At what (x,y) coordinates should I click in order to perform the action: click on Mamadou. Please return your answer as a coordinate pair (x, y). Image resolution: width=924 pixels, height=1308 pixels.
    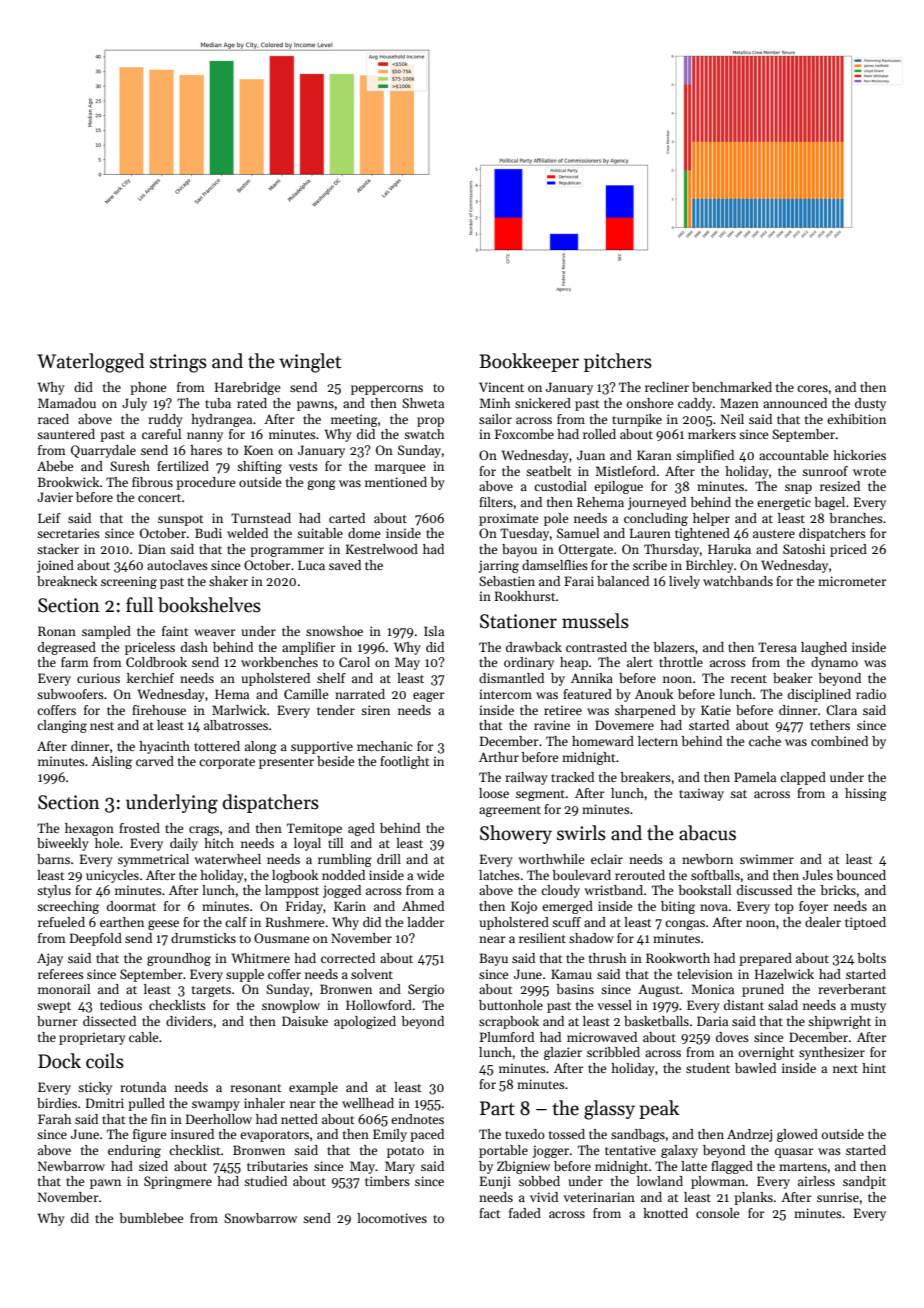
    Looking at the image, I should click on (67, 403).
